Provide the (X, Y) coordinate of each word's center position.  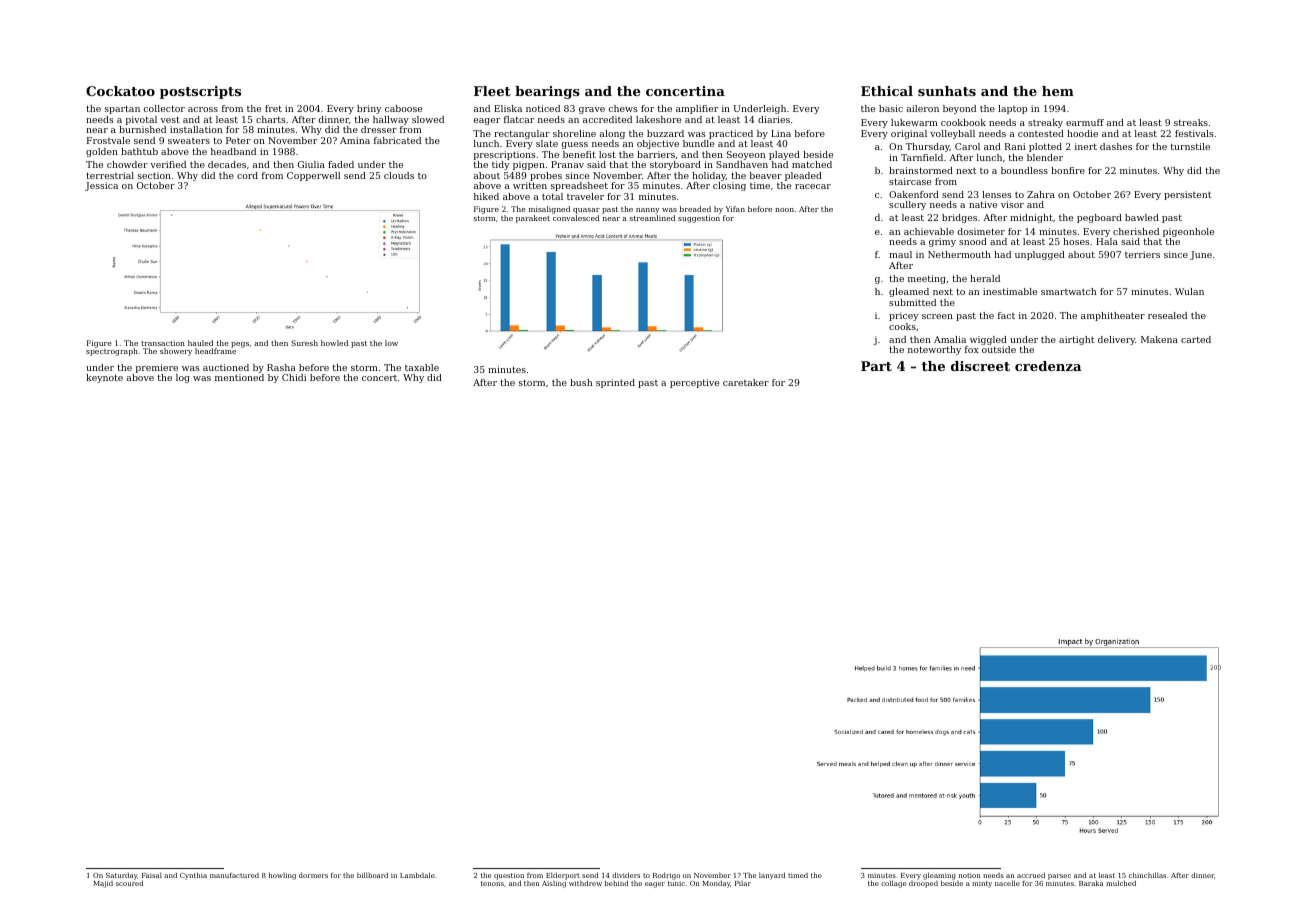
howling (282, 876)
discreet (980, 366)
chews (623, 108)
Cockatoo (120, 91)
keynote (104, 378)
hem (1058, 91)
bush (581, 382)
